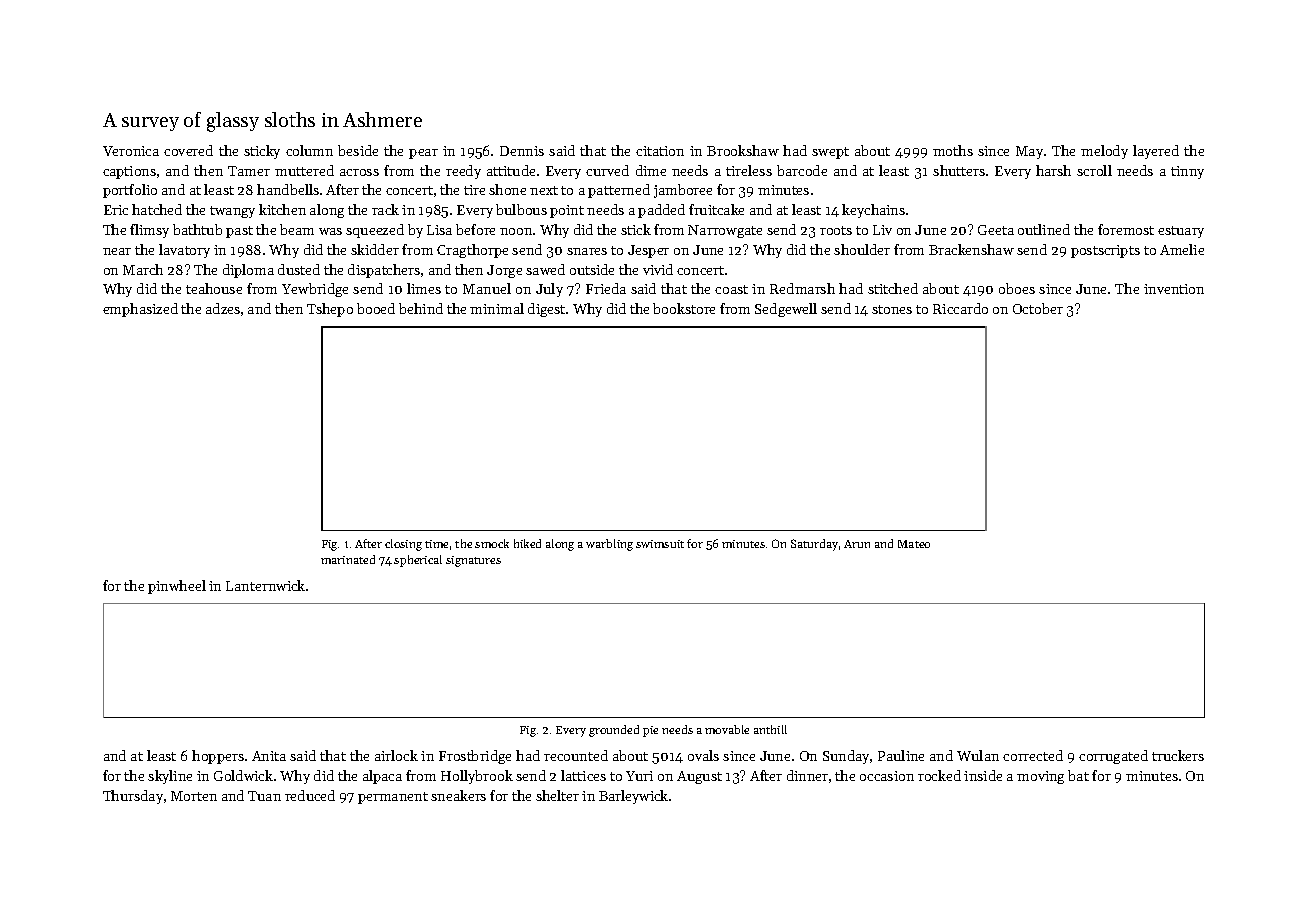 The height and width of the page is (924, 1308). What do you see at coordinates (814, 545) in the page?
I see `Saturday` at bounding box center [814, 545].
